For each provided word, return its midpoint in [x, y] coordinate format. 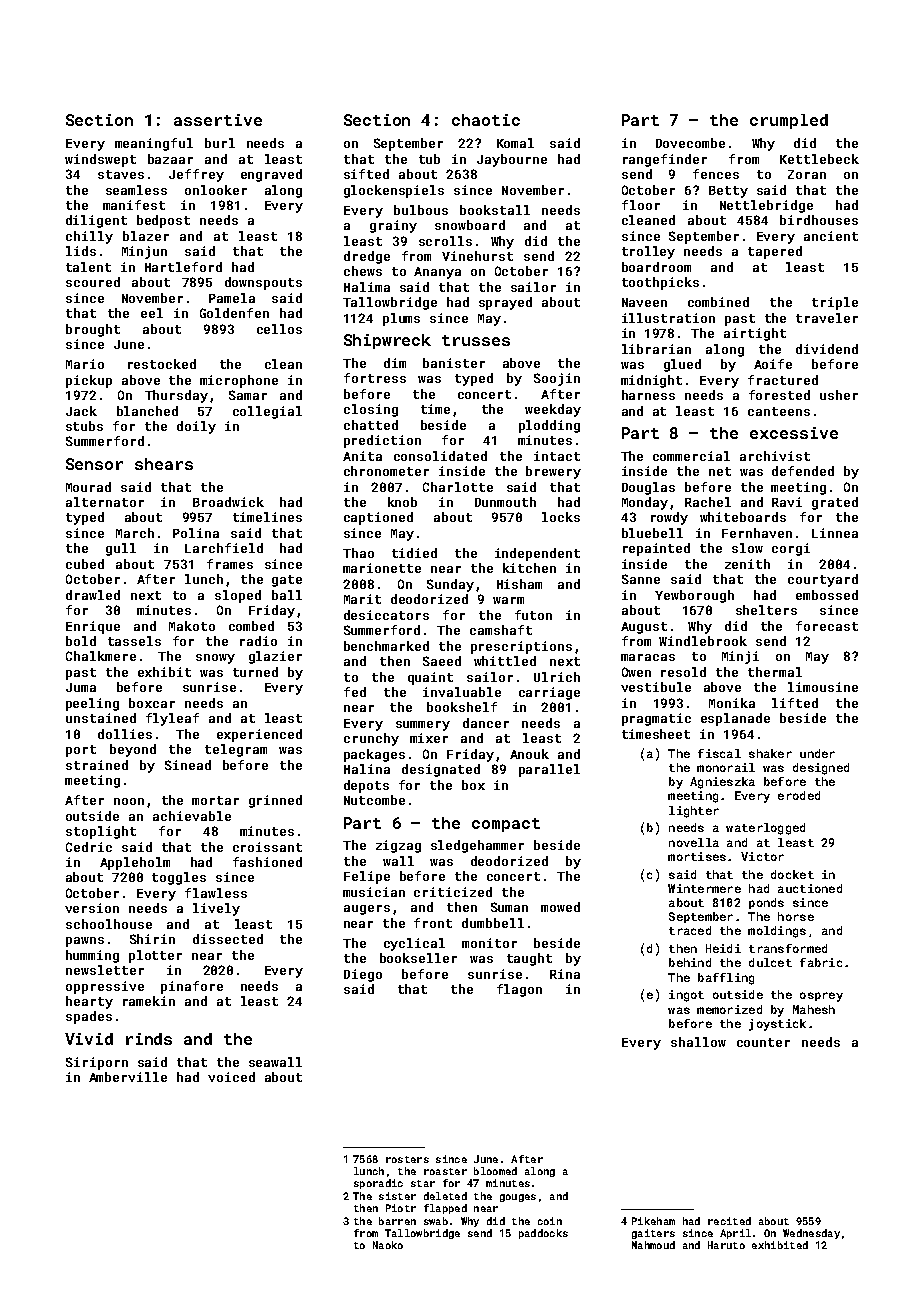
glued [682, 365]
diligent [96, 221]
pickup [89, 381]
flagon [519, 990]
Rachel [708, 502]
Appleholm [135, 863]
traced [690, 930]
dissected [228, 939]
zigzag [398, 846]
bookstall [495, 210]
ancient [831, 236]
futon [533, 615]
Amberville [128, 1077]
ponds [766, 903]
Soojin [557, 379]
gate [287, 581]
